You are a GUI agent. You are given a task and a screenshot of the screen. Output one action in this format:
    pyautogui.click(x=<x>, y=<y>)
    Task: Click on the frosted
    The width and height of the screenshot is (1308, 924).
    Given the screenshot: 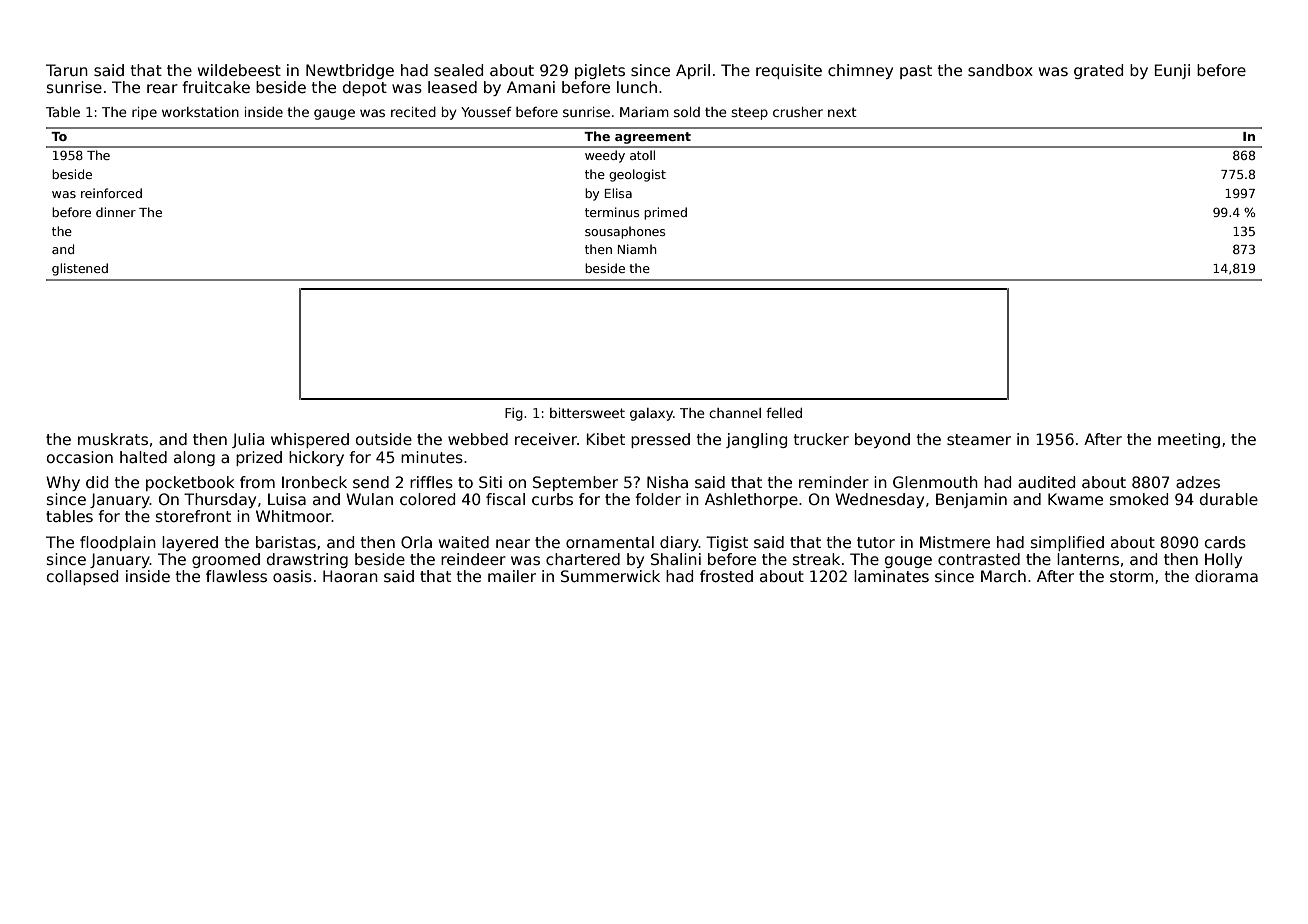 What is the action you would take?
    pyautogui.click(x=726, y=576)
